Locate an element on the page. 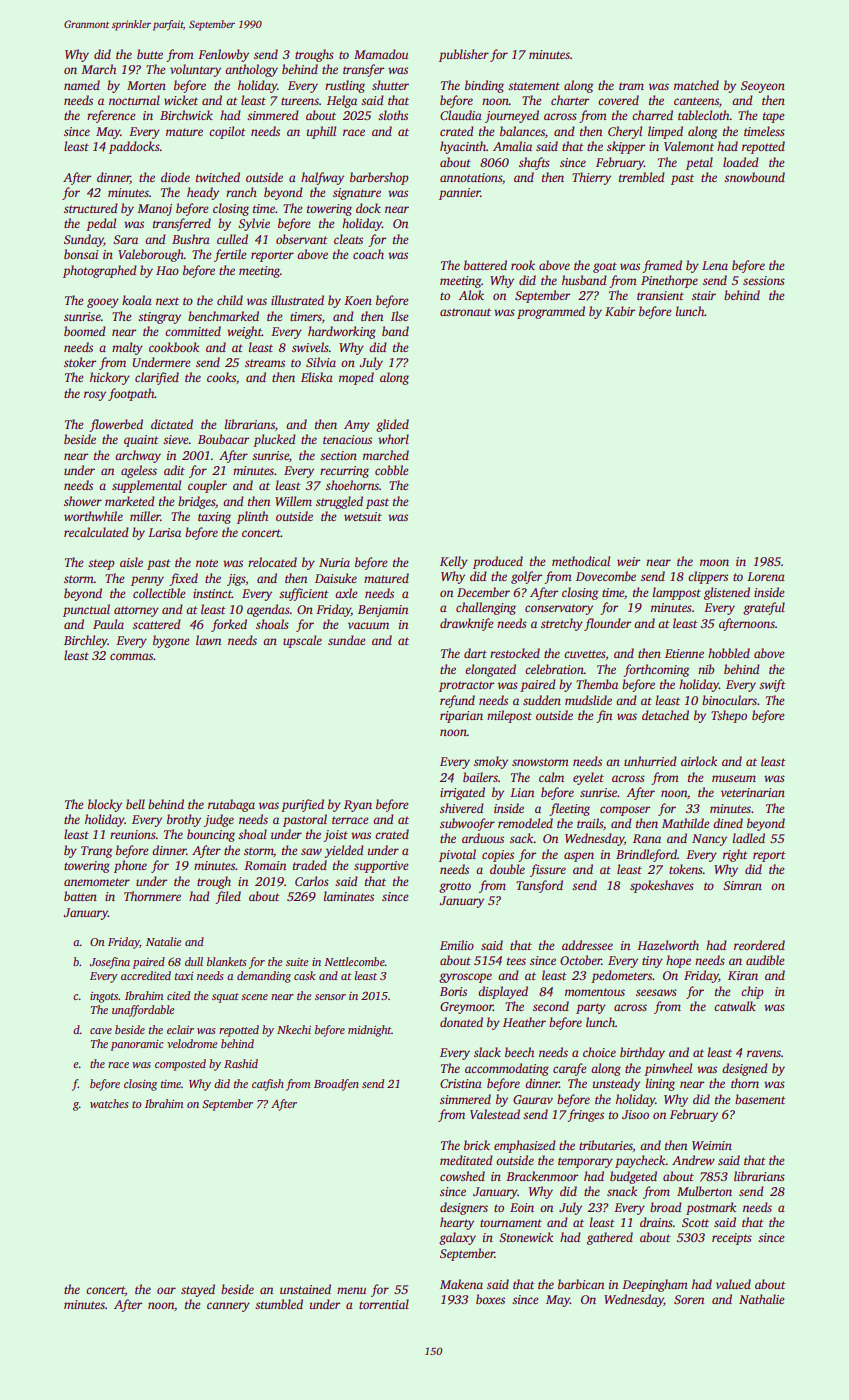  Claudia is located at coordinates (461, 115).
